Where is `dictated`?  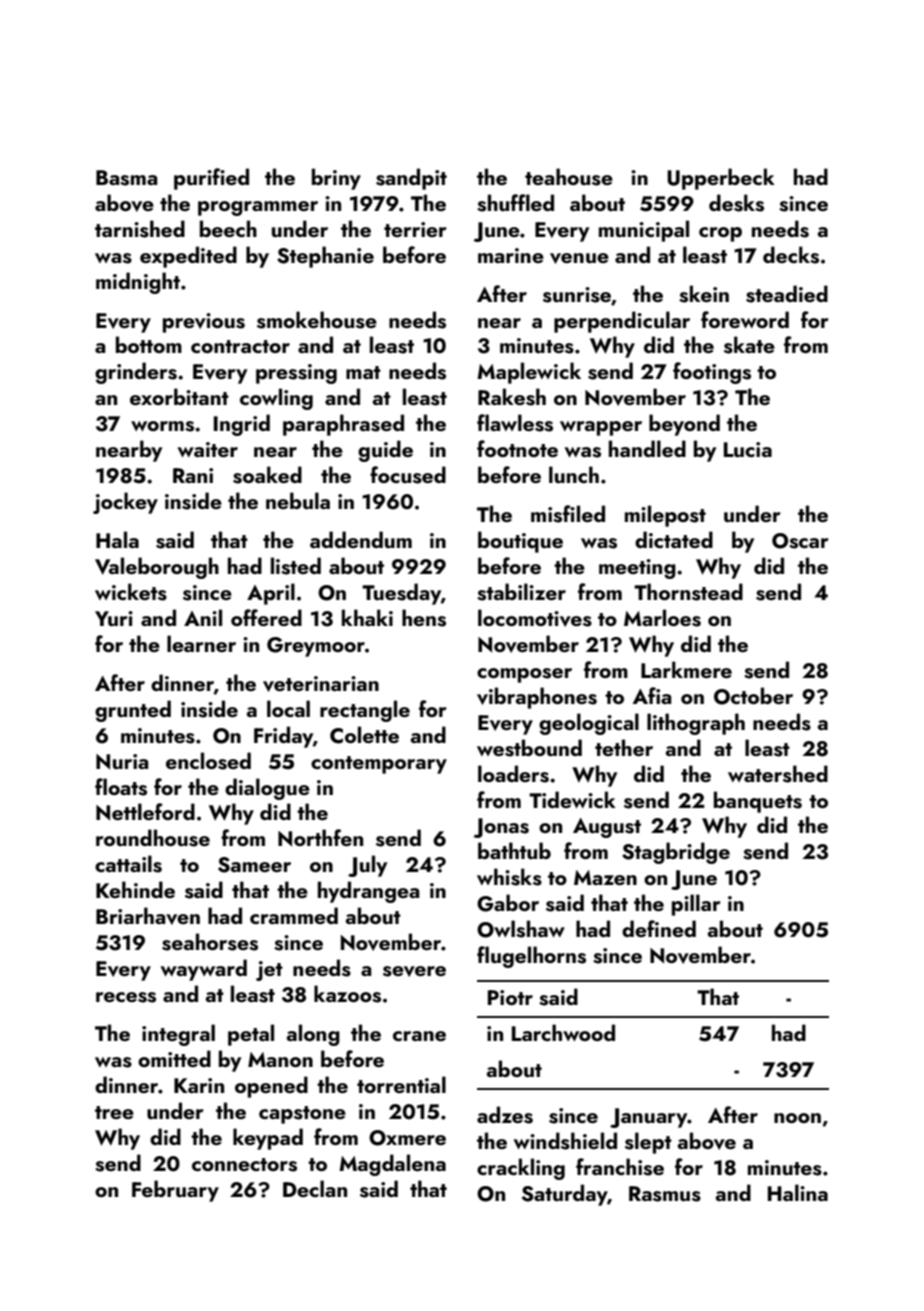
dictated is located at coordinates (674, 539).
